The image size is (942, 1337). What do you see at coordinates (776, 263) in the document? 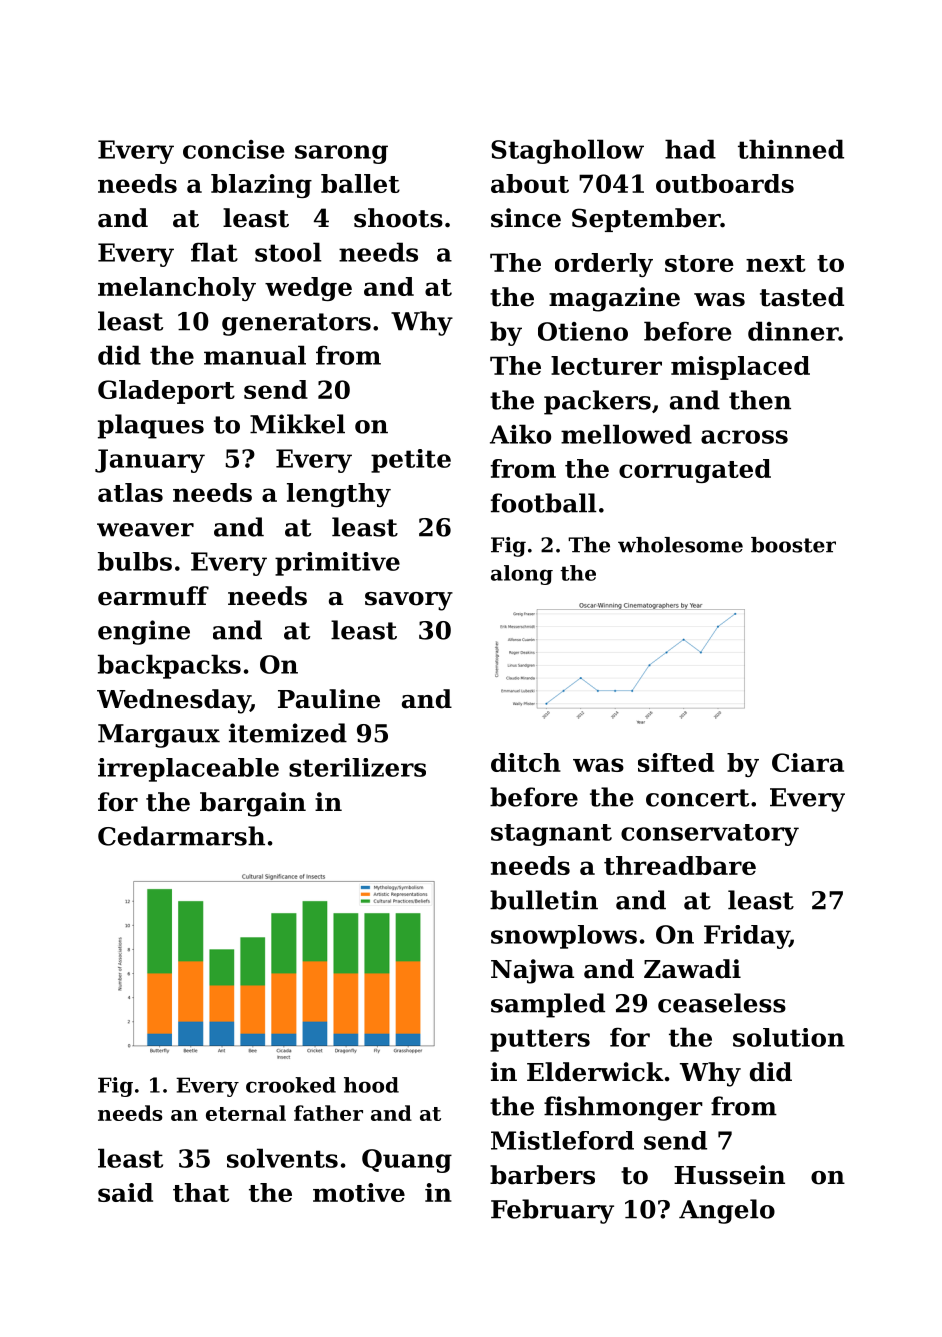
I see `next` at bounding box center [776, 263].
